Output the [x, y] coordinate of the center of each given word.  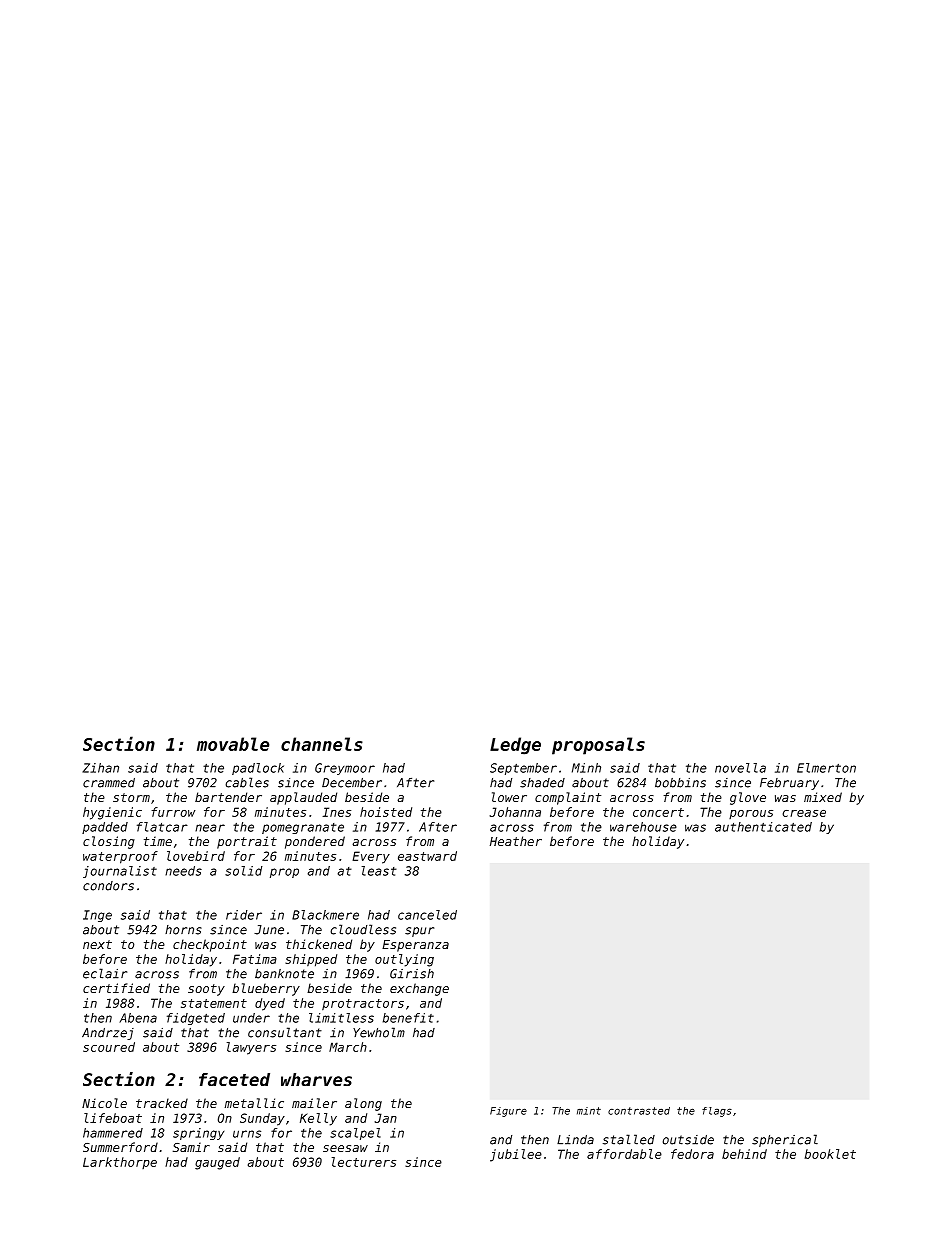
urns [247, 1134]
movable [233, 744]
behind [744, 1154]
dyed [270, 1004]
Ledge [515, 746]
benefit [408, 1018]
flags [717, 1112]
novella [740, 768]
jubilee [516, 1155]
